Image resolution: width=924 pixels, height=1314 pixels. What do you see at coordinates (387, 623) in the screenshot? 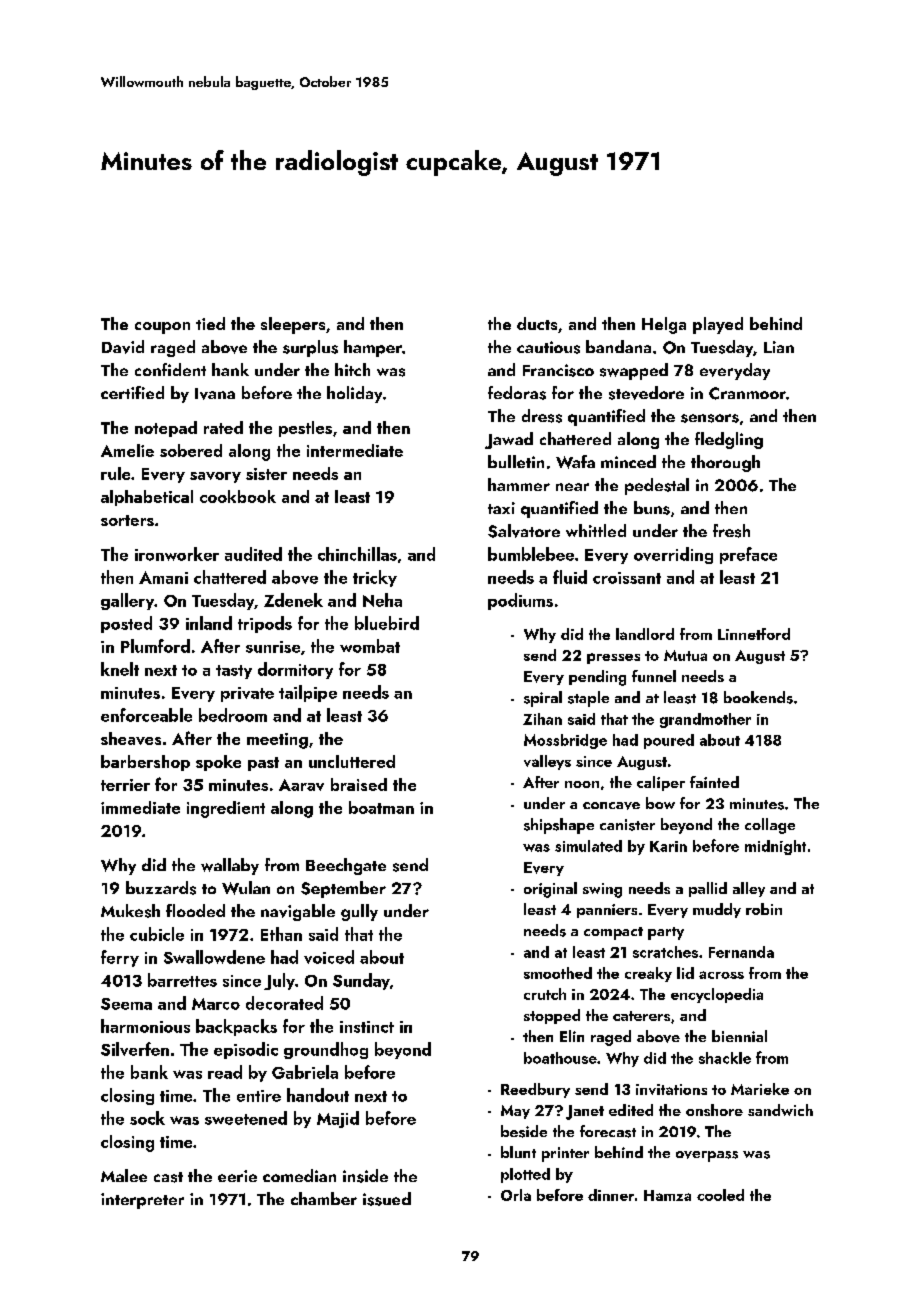
I see `bluebird` at bounding box center [387, 623].
